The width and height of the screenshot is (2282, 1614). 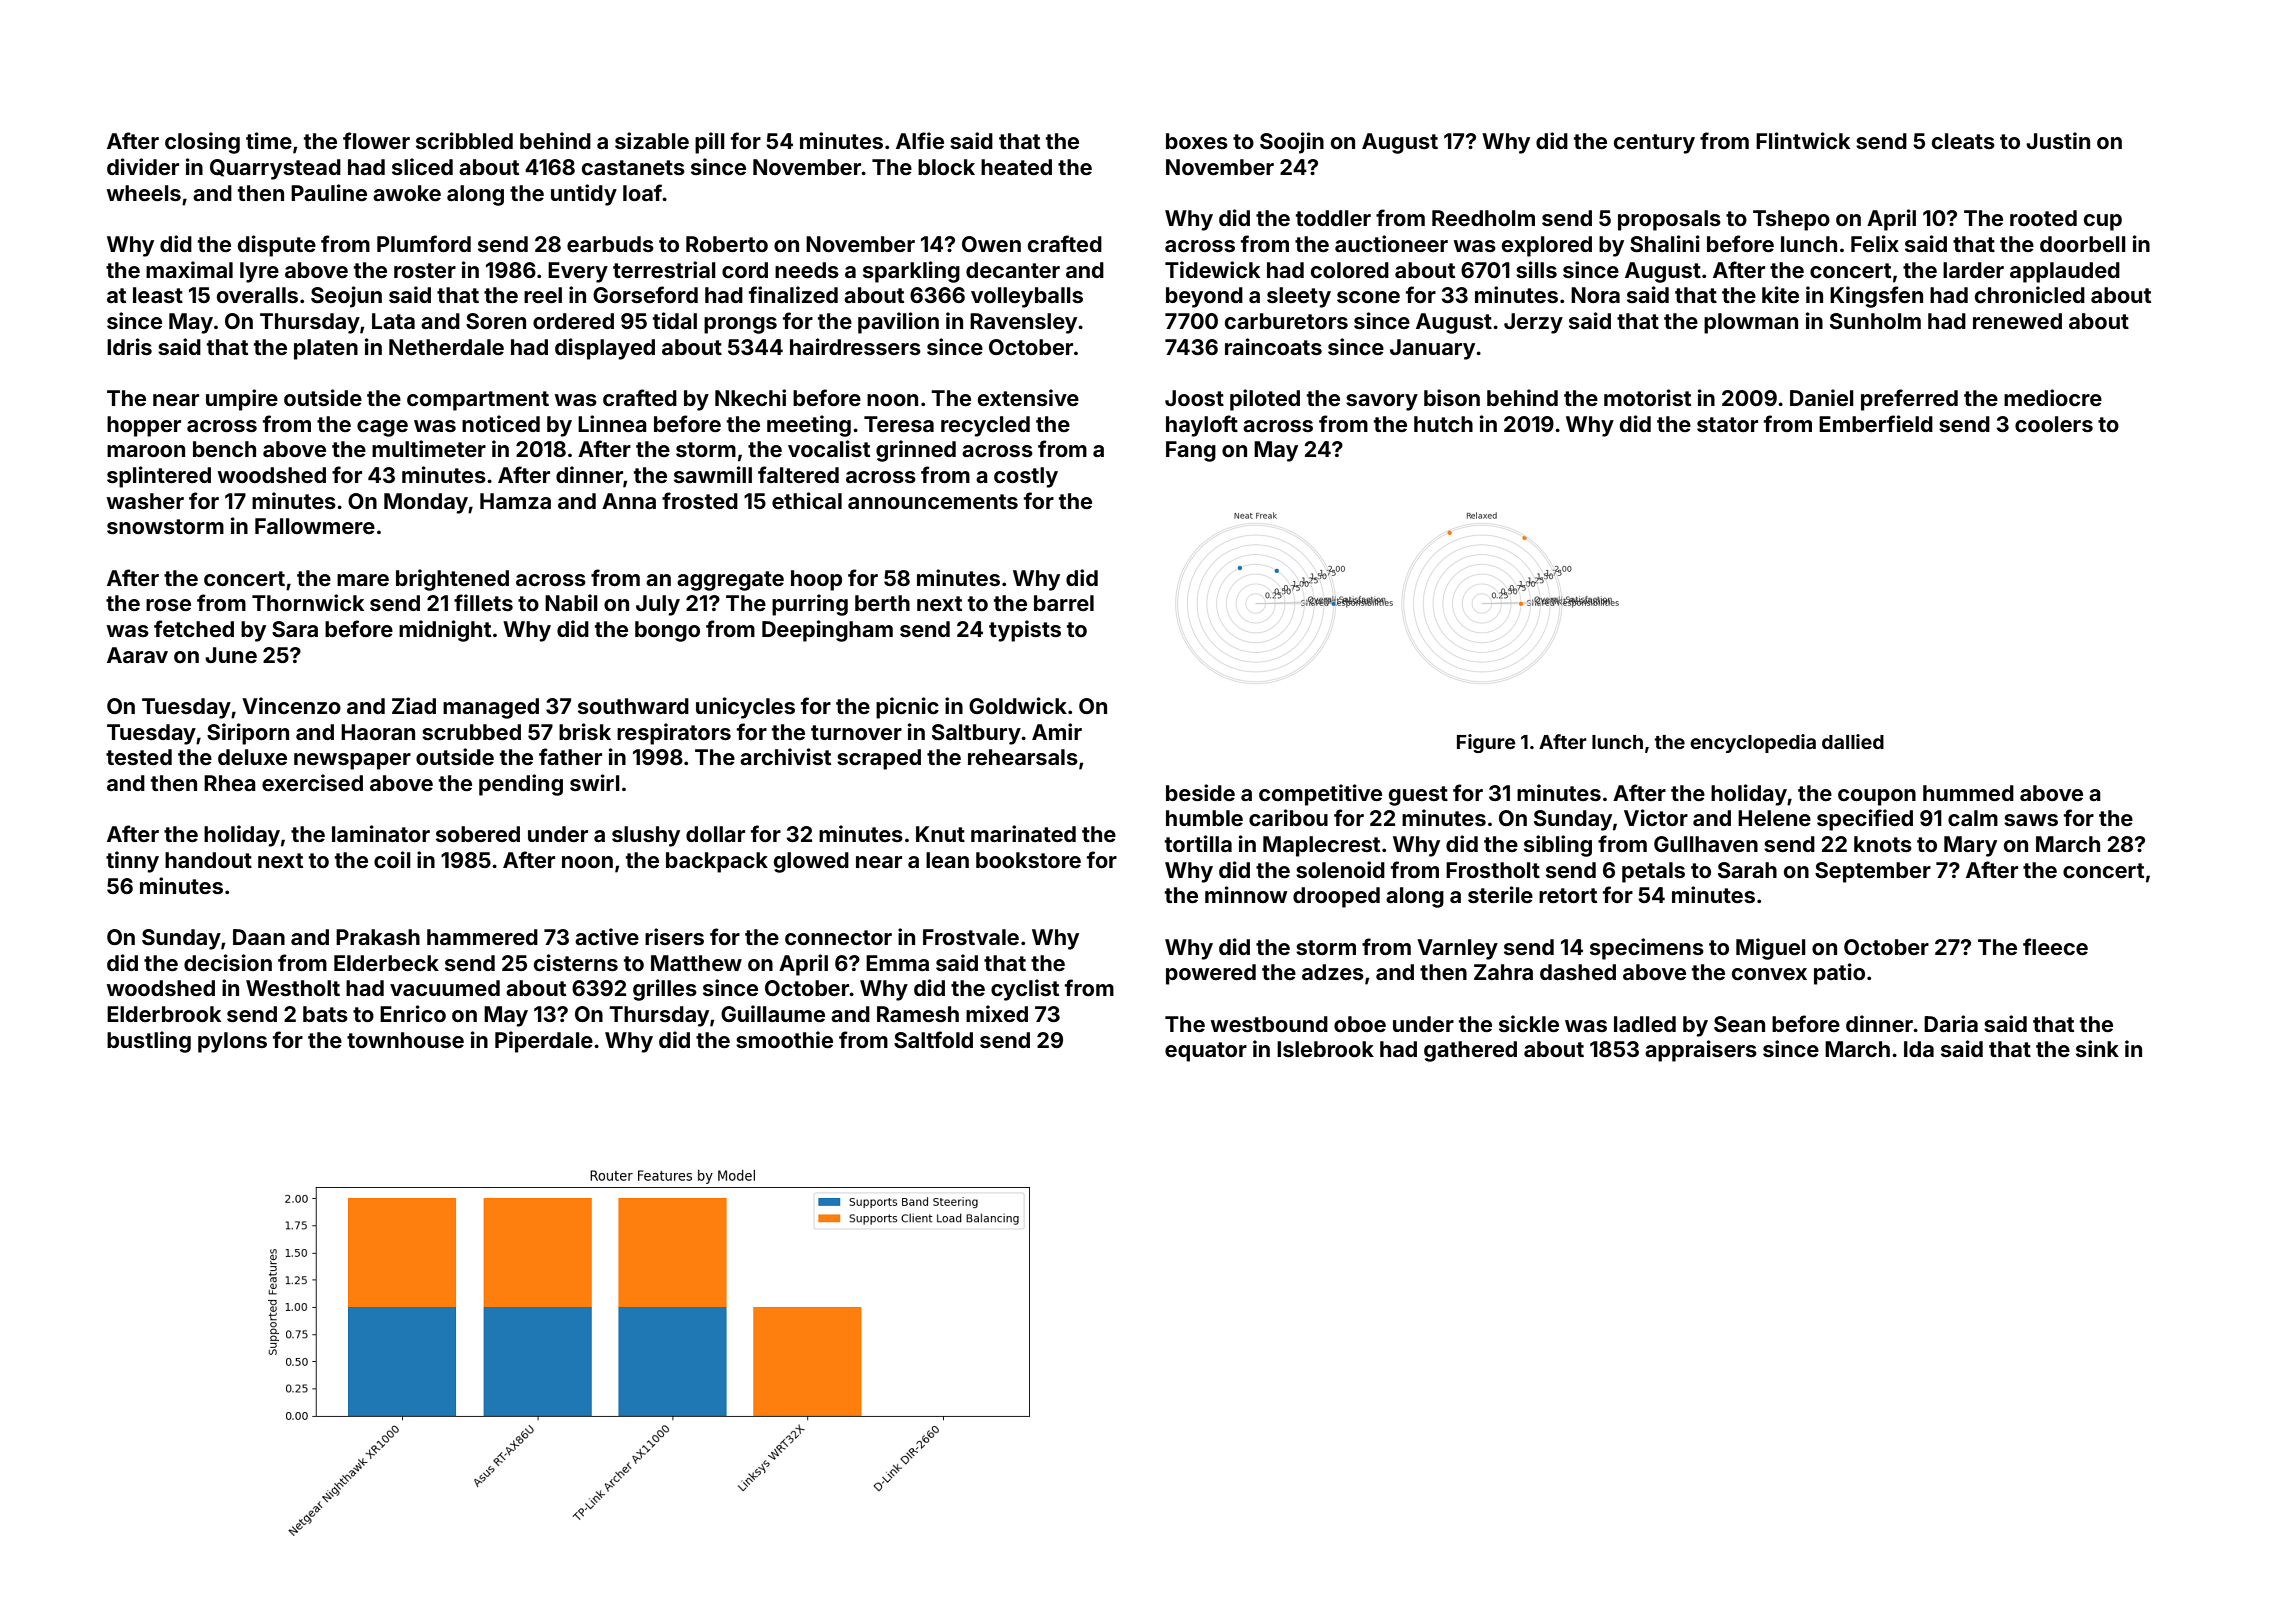 I want to click on encyclopedia, so click(x=1753, y=743).
